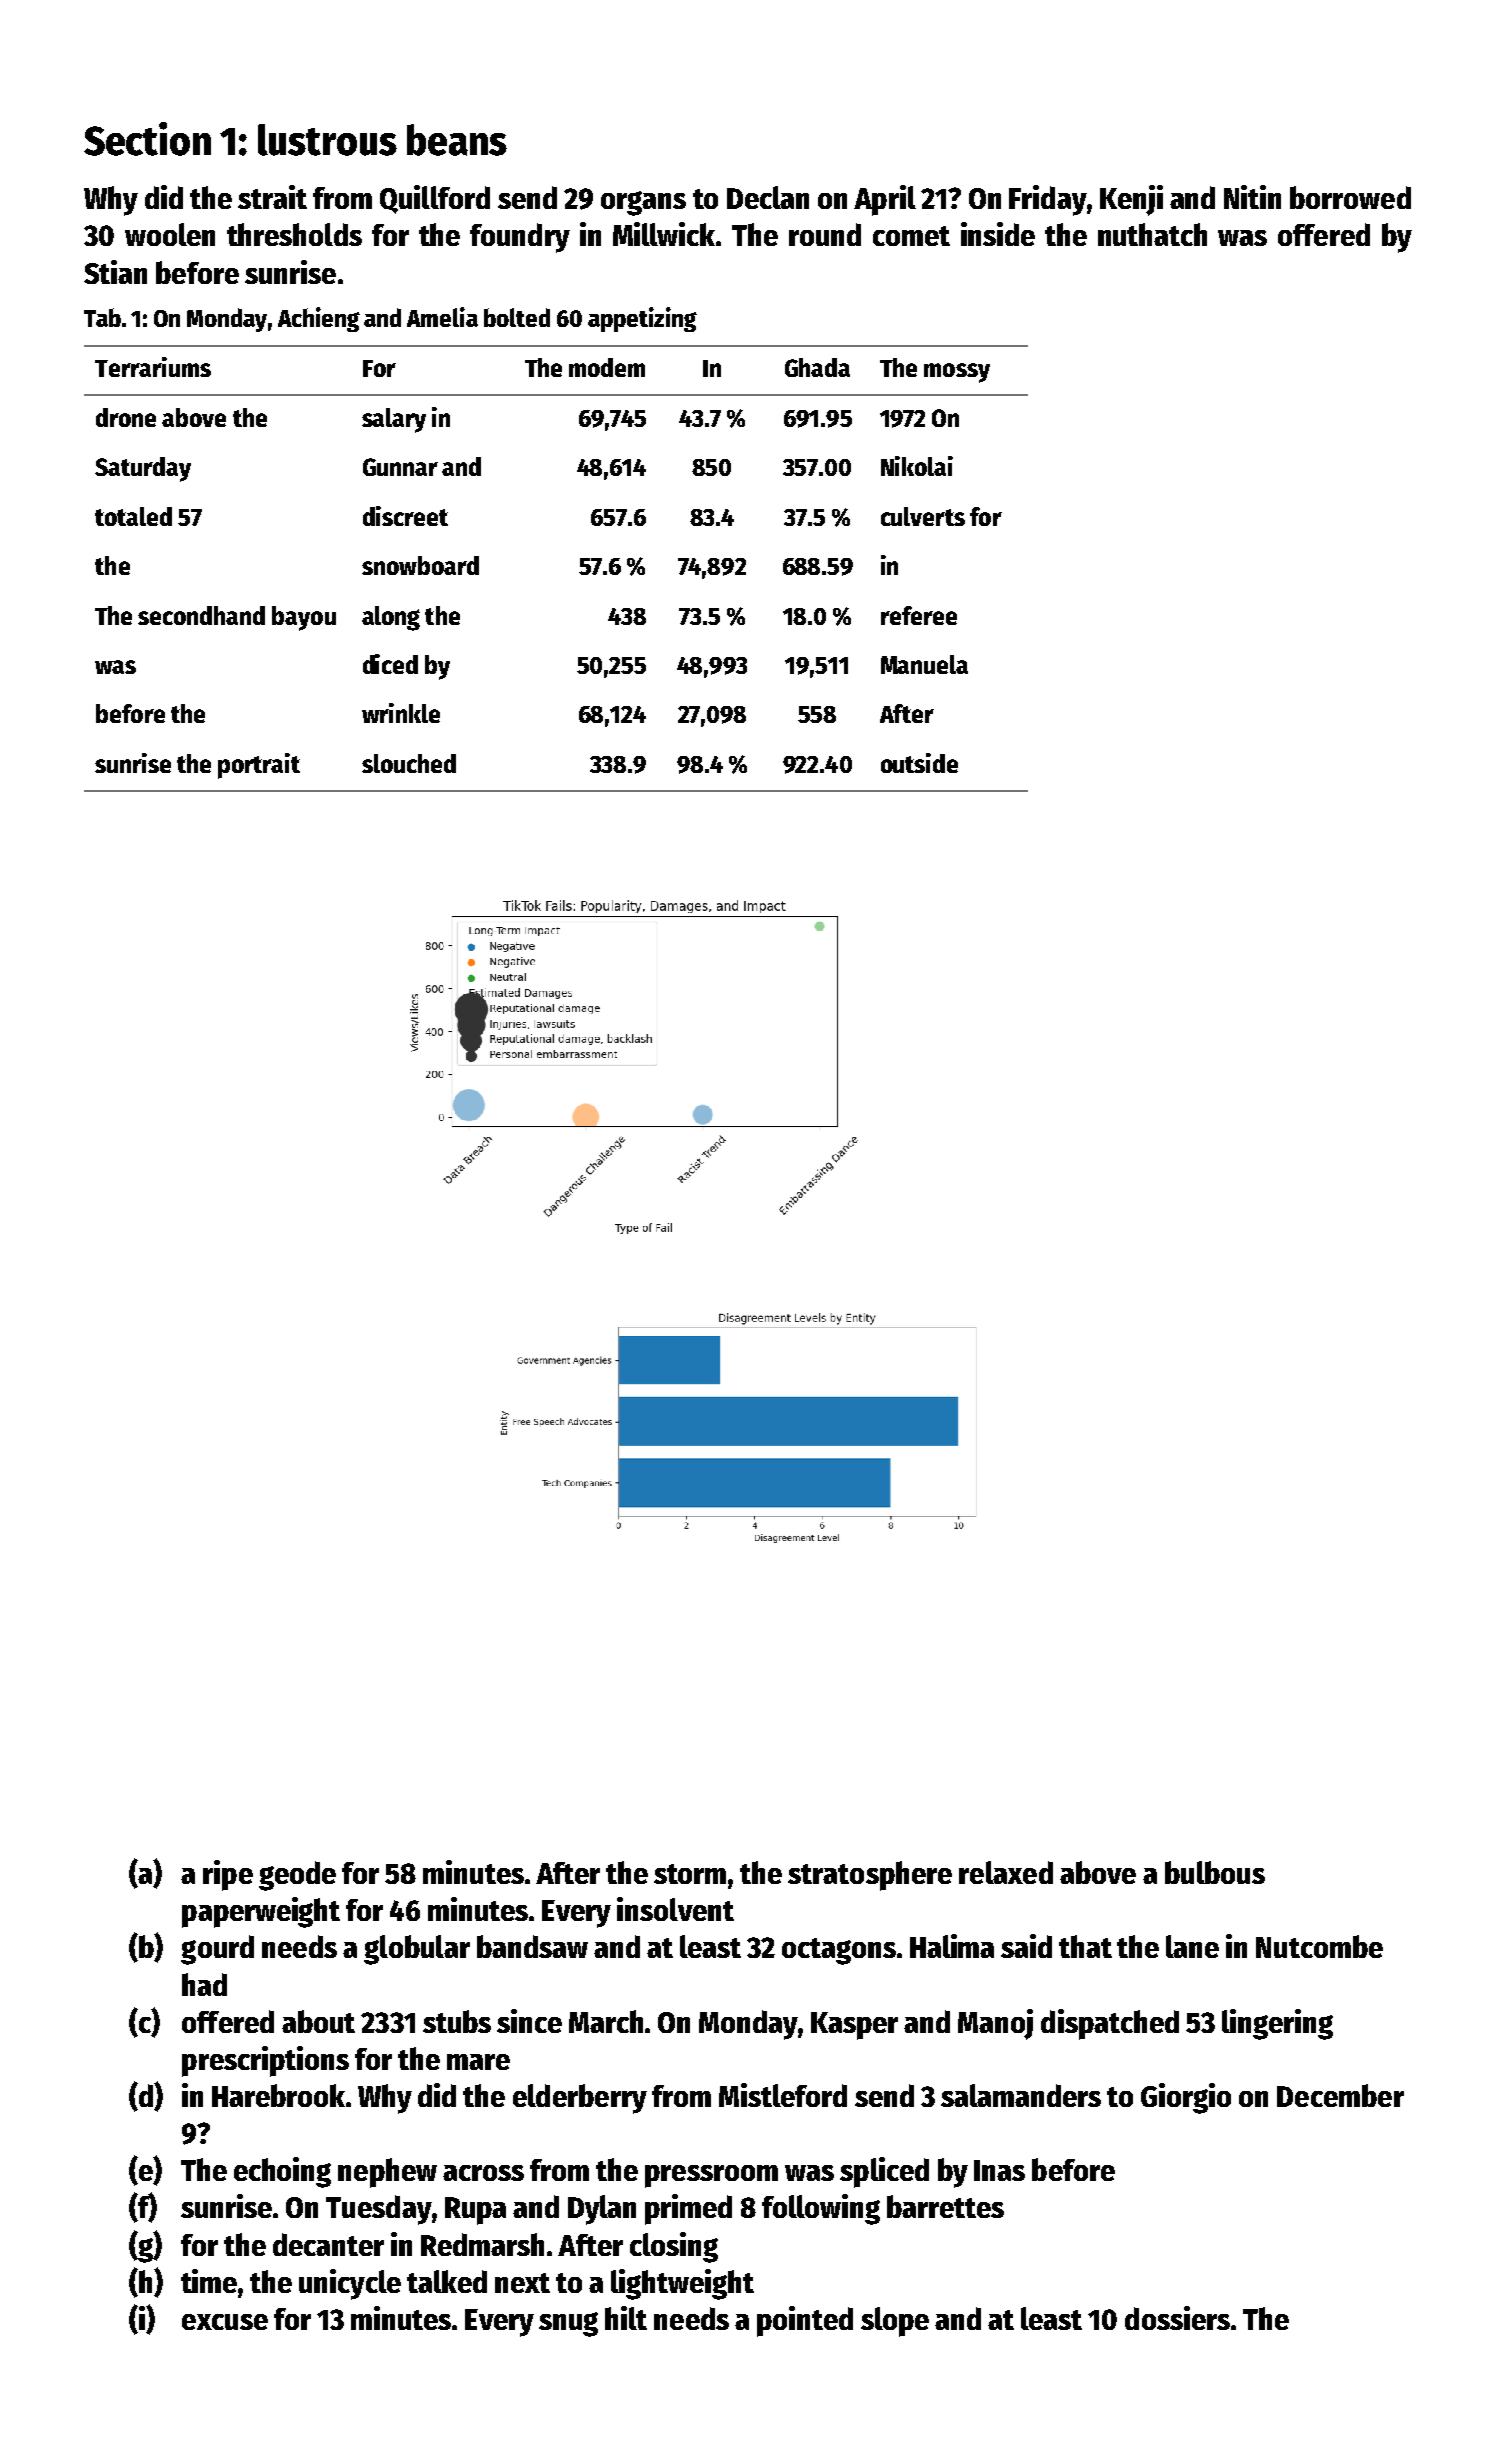 Image resolution: width=1496 pixels, height=2464 pixels. I want to click on ripe, so click(228, 1875).
